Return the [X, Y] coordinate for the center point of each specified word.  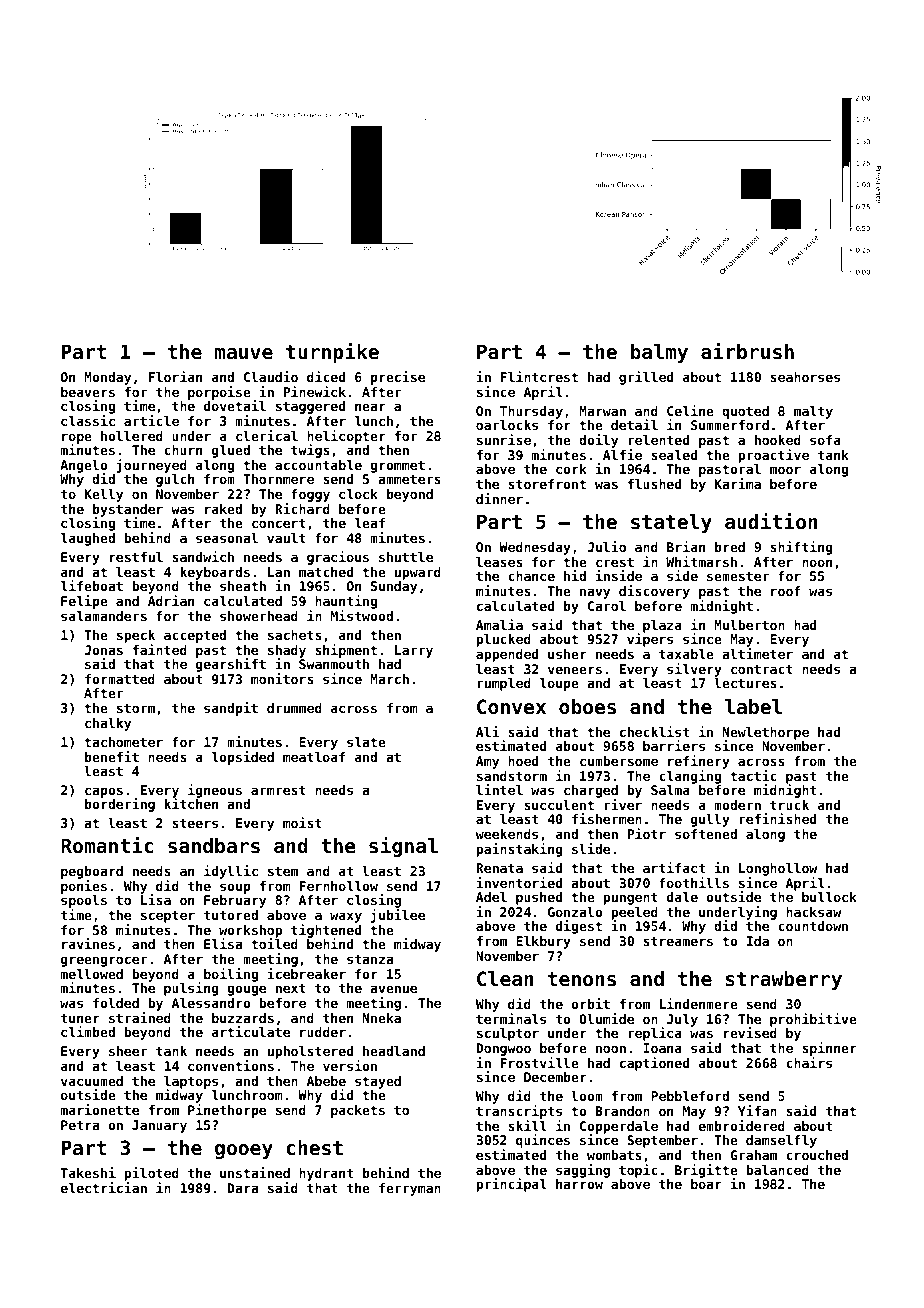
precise [398, 378]
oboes [587, 707]
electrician [104, 1187]
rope [77, 438]
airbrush [747, 351]
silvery [694, 670]
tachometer [123, 742]
